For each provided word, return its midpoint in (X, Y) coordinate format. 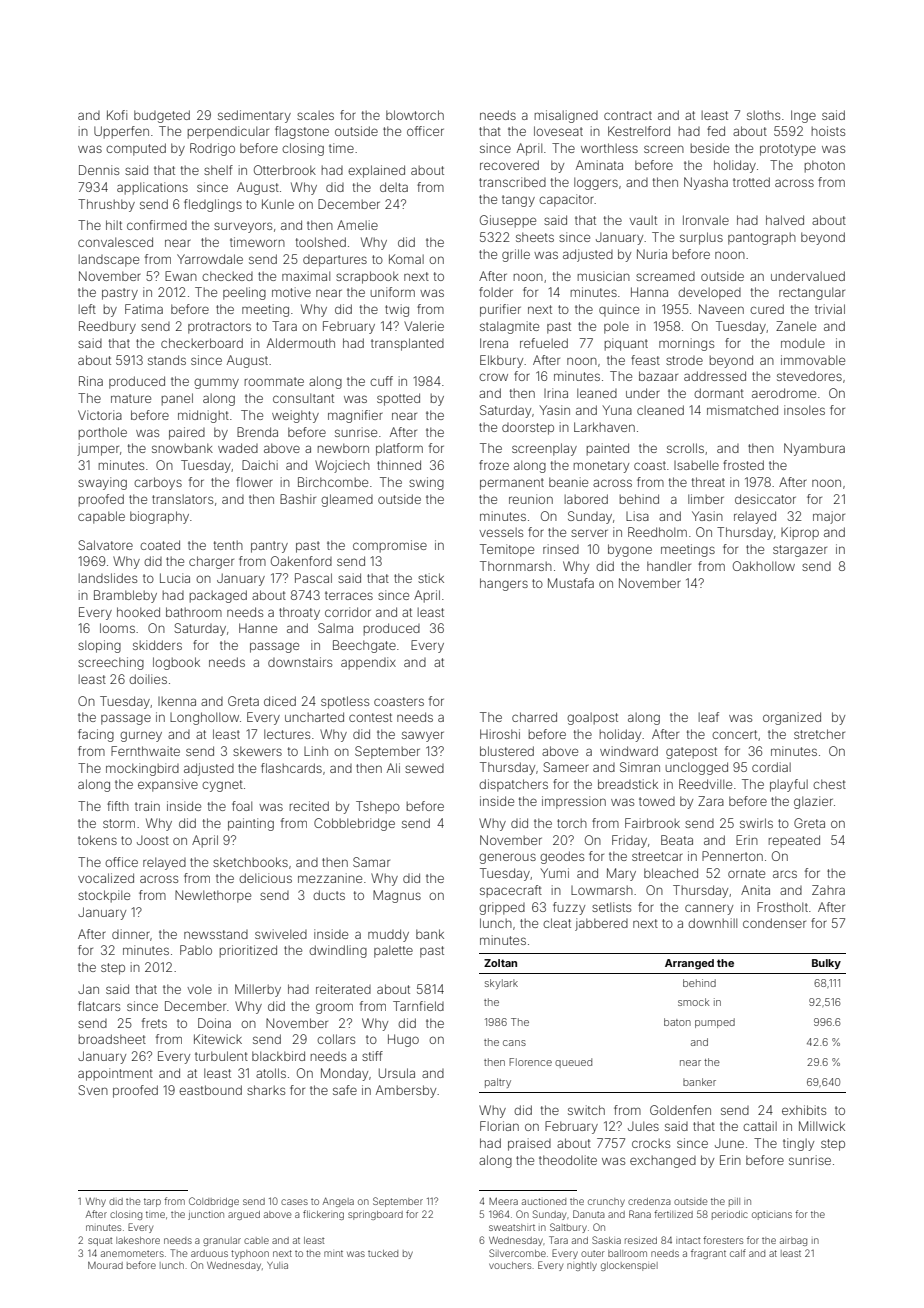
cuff (381, 381)
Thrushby (106, 205)
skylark (501, 984)
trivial (830, 309)
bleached (671, 873)
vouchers (510, 1265)
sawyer (423, 736)
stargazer (800, 551)
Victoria (100, 415)
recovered (509, 165)
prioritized (248, 951)
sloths (763, 115)
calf (738, 1253)
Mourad (105, 1265)
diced (280, 701)
